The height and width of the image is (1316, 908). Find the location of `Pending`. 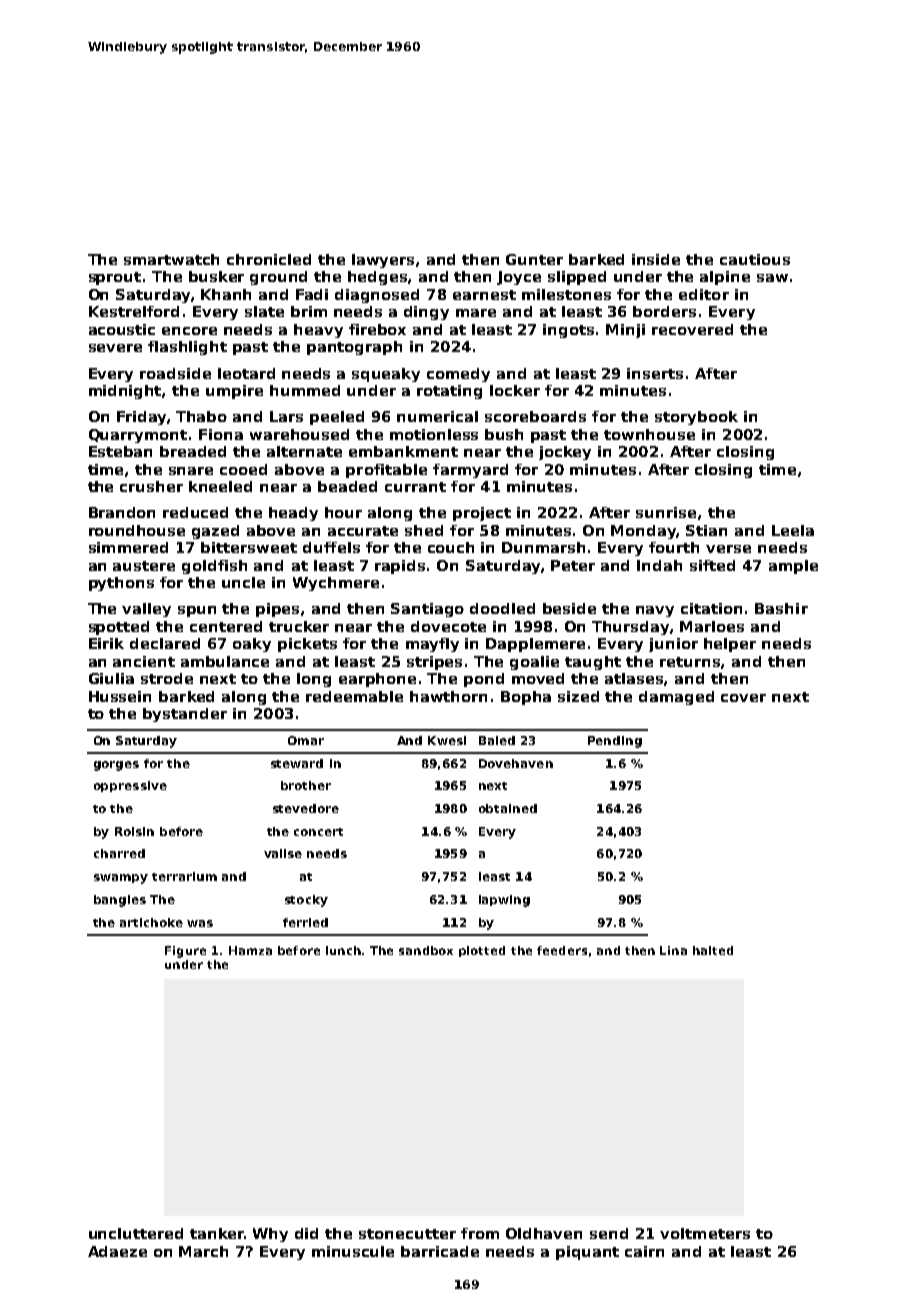

Pending is located at coordinates (615, 742).
